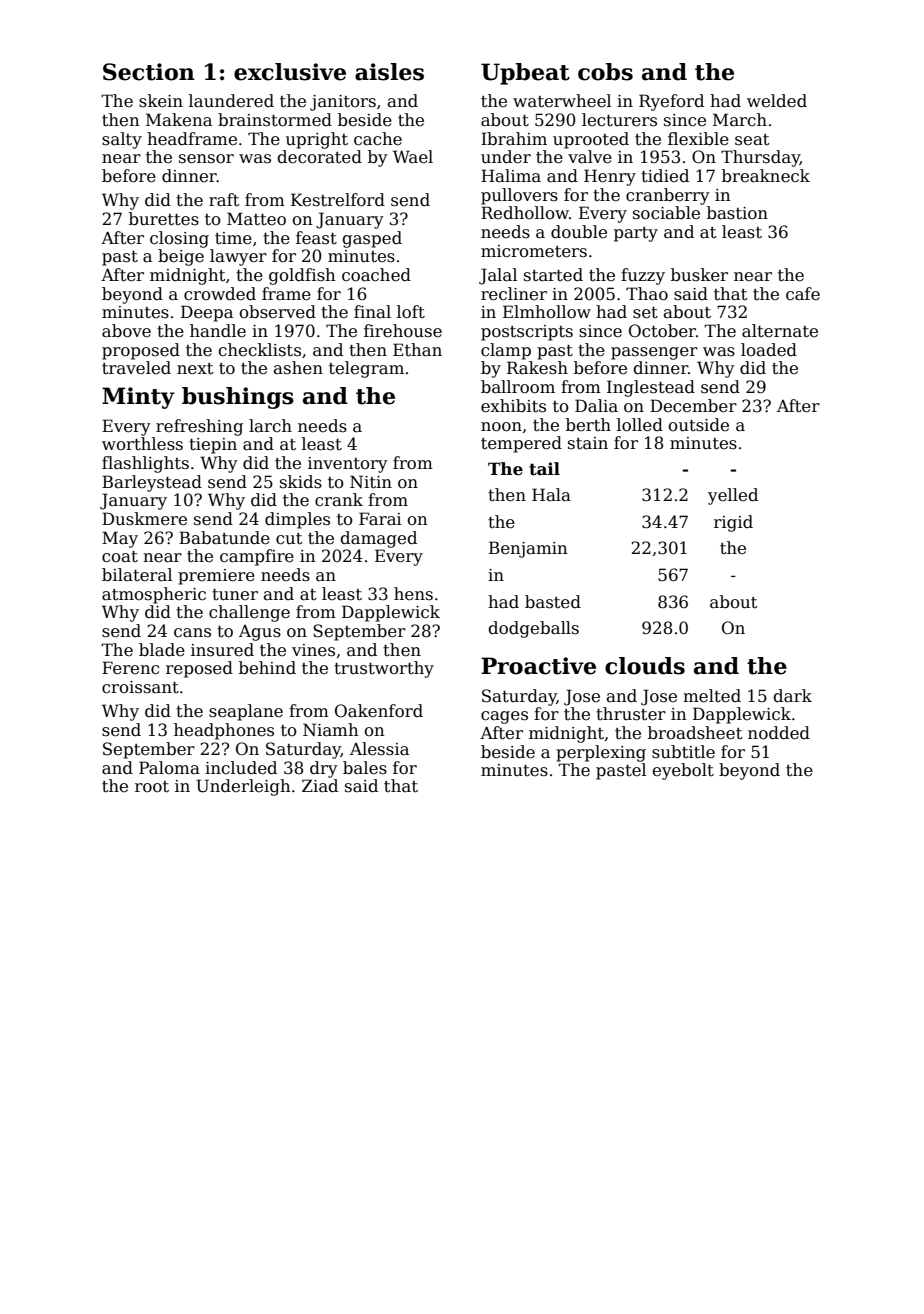  I want to click on above, so click(126, 331).
